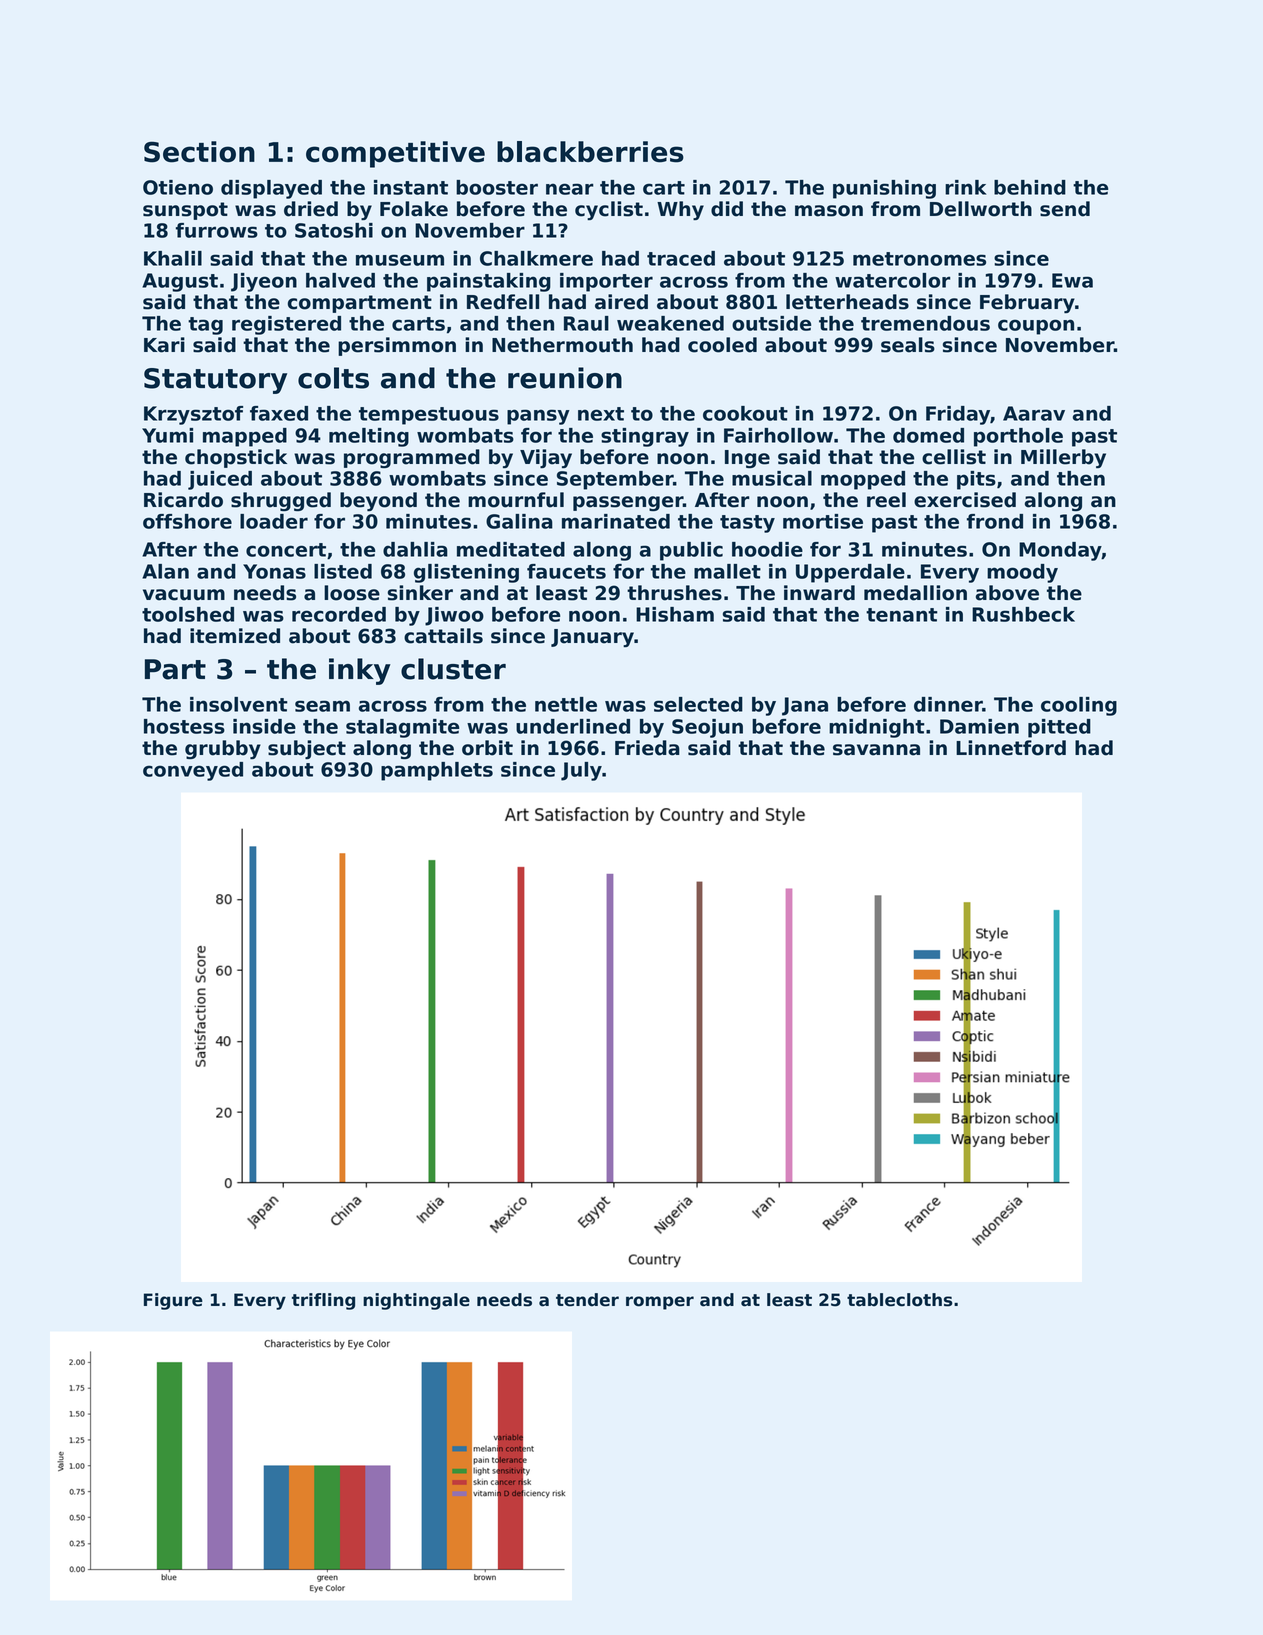 Image resolution: width=1263 pixels, height=1635 pixels. I want to click on conveyed, so click(193, 771).
